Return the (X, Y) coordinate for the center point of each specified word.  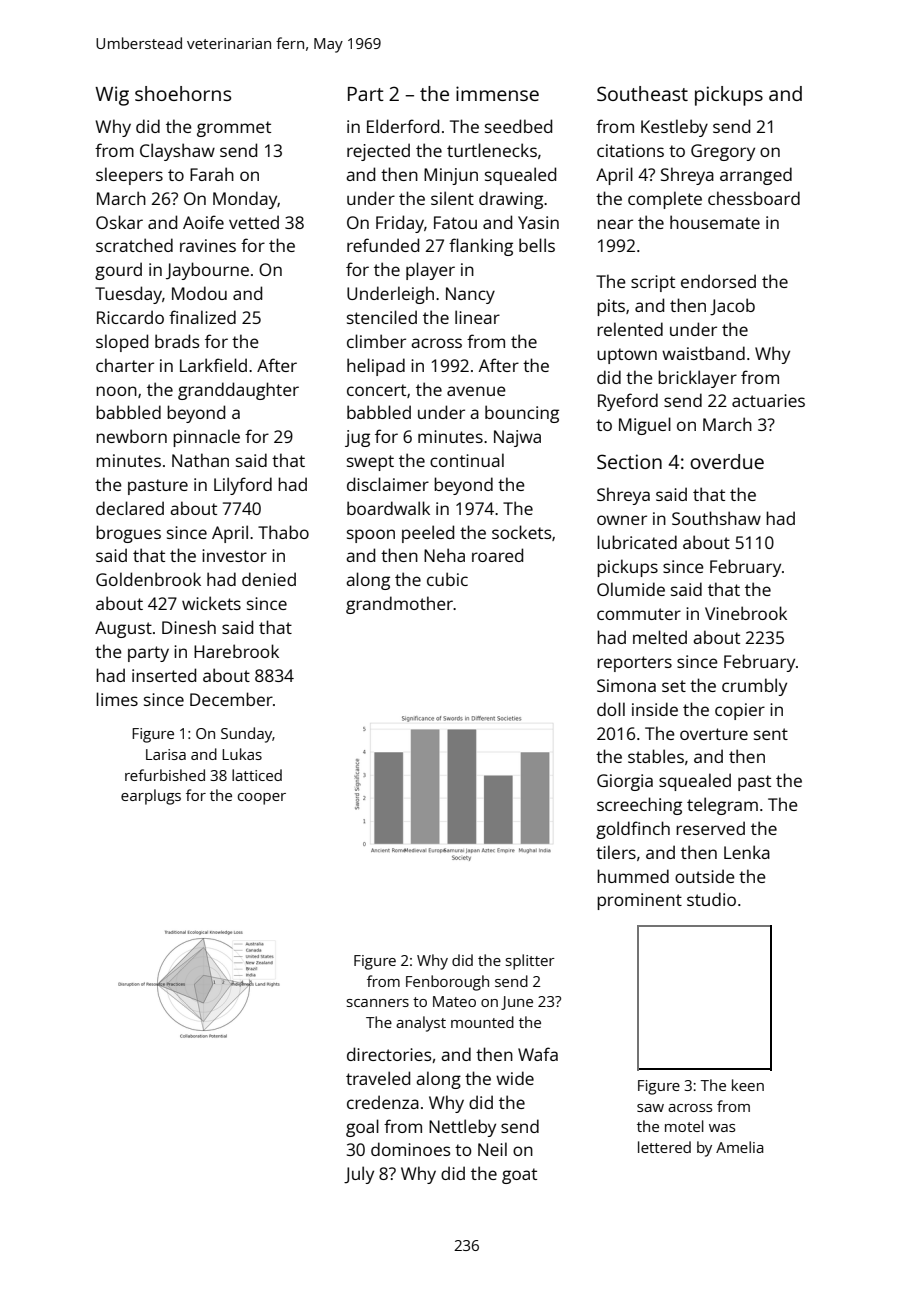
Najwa (517, 438)
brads (177, 341)
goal (362, 1128)
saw (650, 1108)
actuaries (768, 400)
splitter (530, 962)
